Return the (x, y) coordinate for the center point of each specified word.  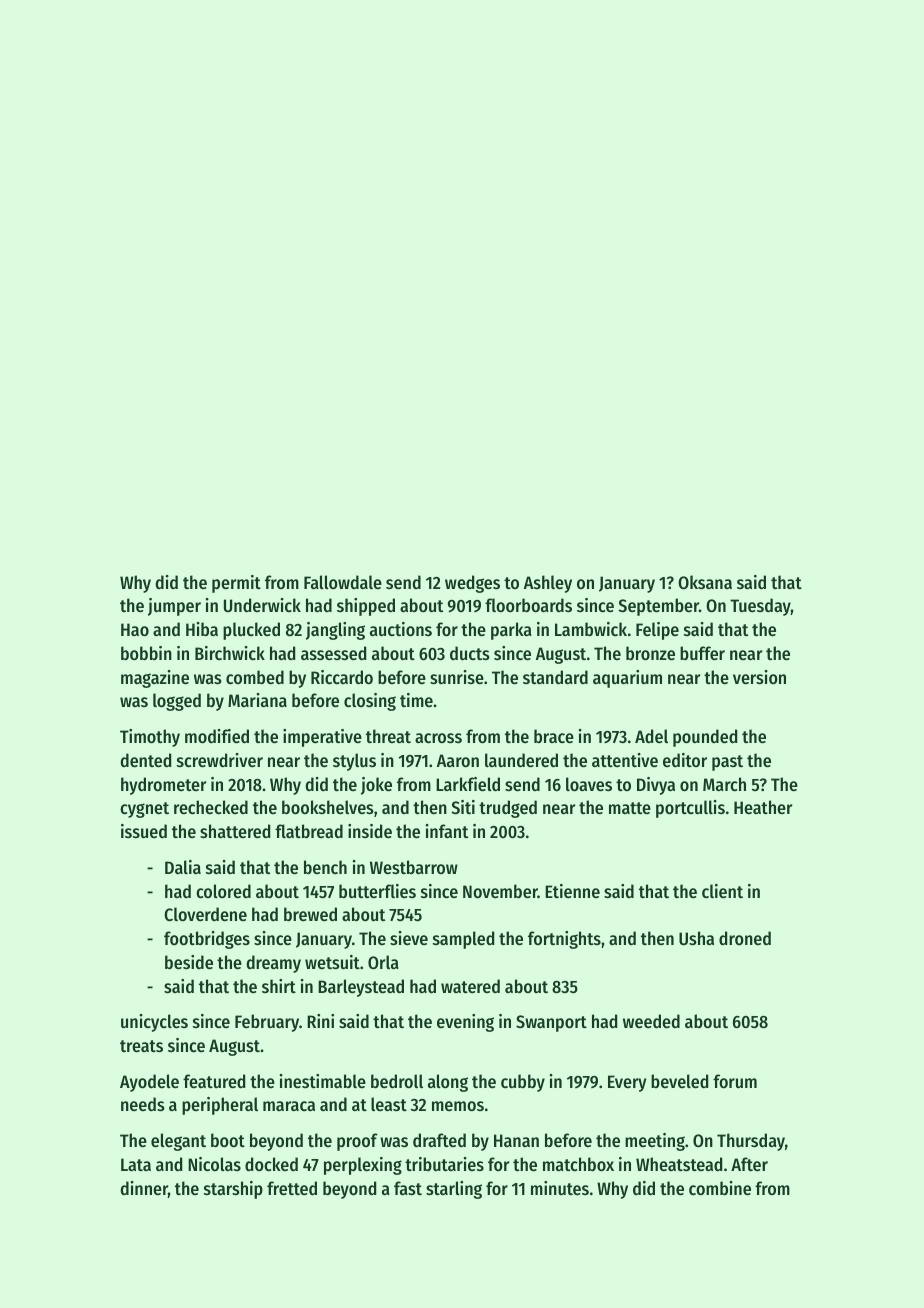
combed (255, 677)
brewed (310, 914)
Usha (696, 938)
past (727, 763)
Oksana (705, 582)
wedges (472, 584)
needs (143, 1104)
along (448, 1083)
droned (745, 938)
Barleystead (361, 988)
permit (236, 584)
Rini (320, 1021)
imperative (322, 738)
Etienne (572, 891)
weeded (651, 1021)
